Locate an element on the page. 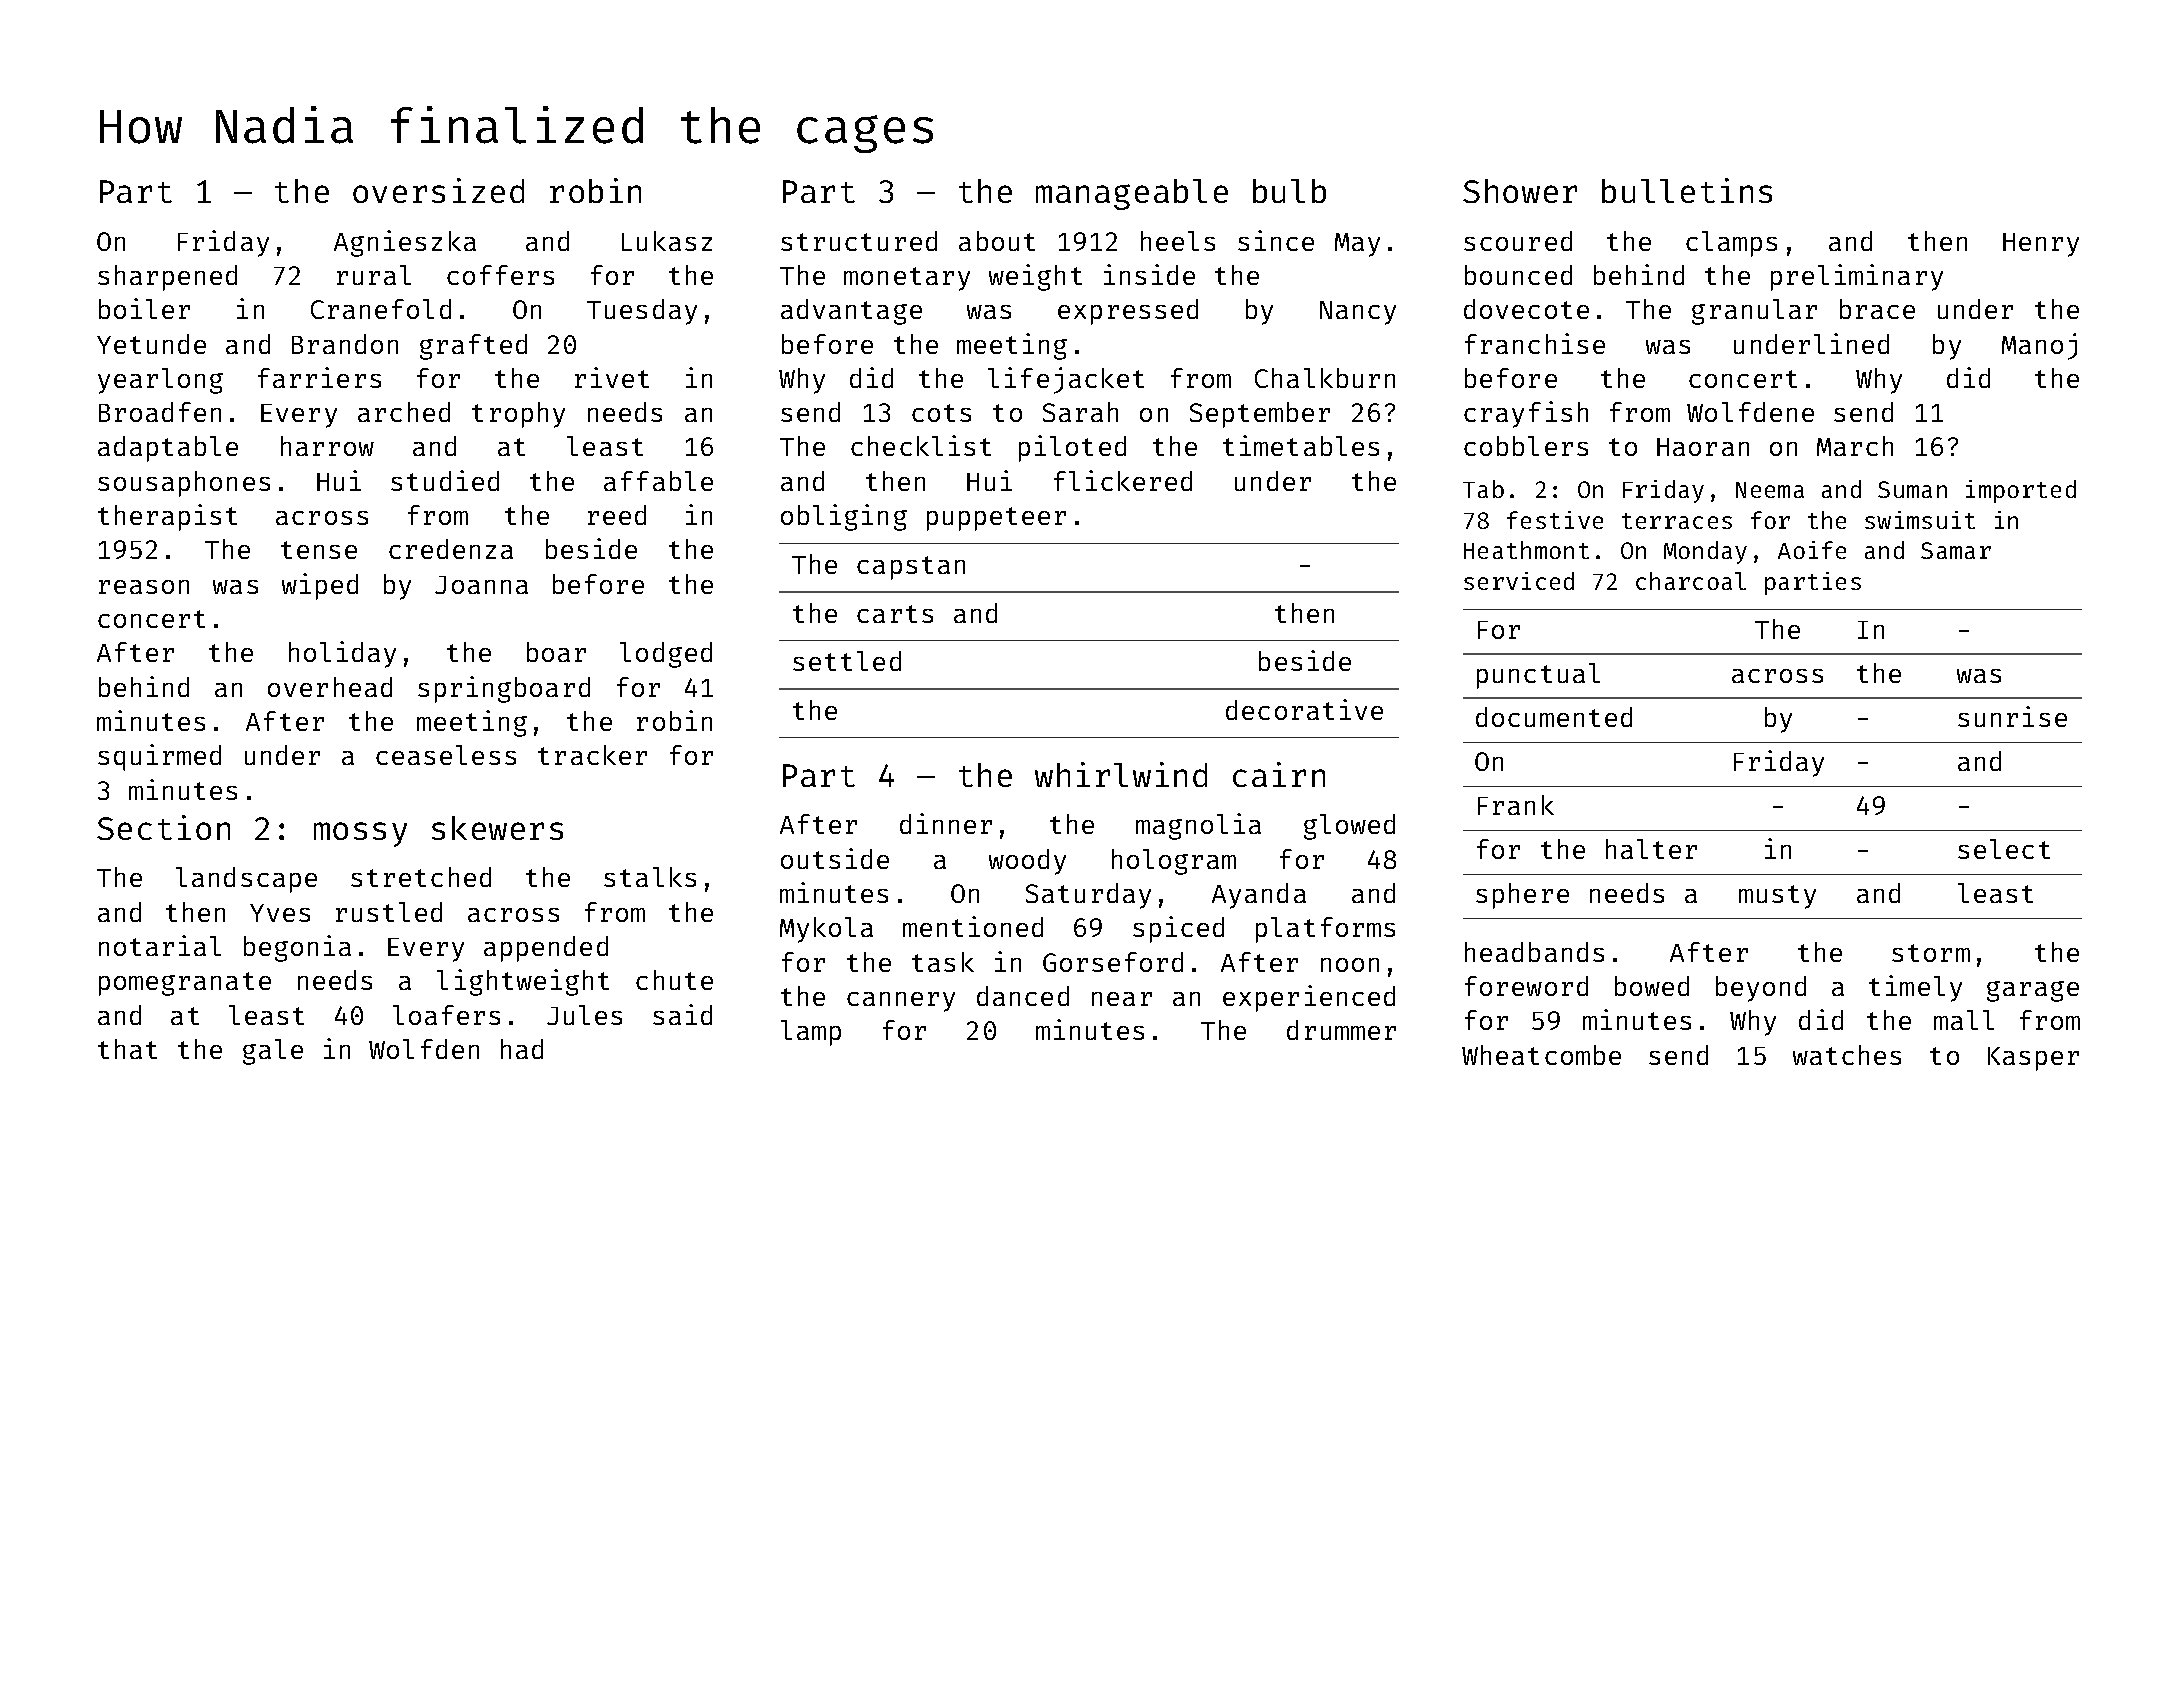 This document has width=2178, height=1683. tracker is located at coordinates (592, 755).
